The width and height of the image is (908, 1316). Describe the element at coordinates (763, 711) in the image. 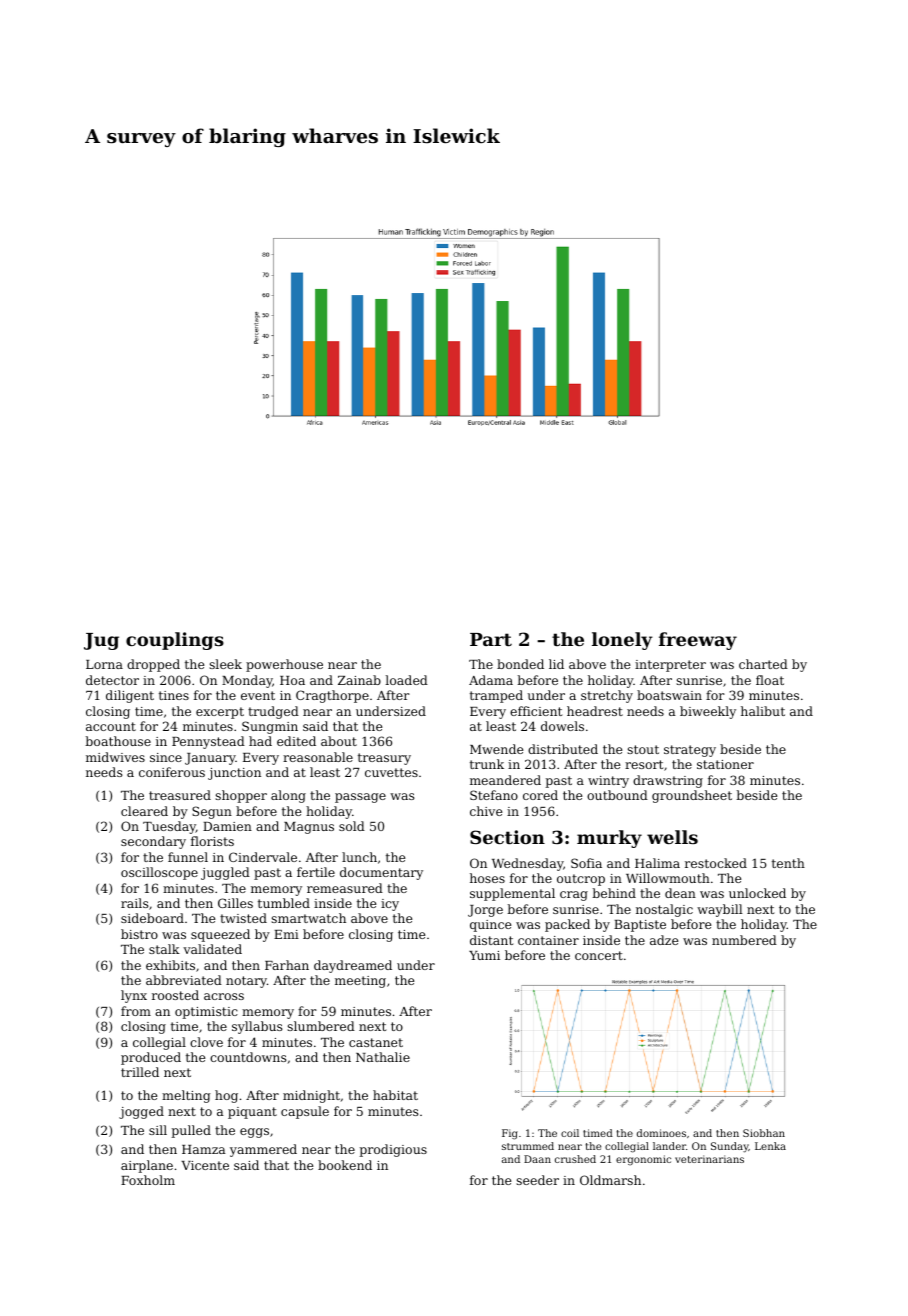

I see `halibut` at that location.
